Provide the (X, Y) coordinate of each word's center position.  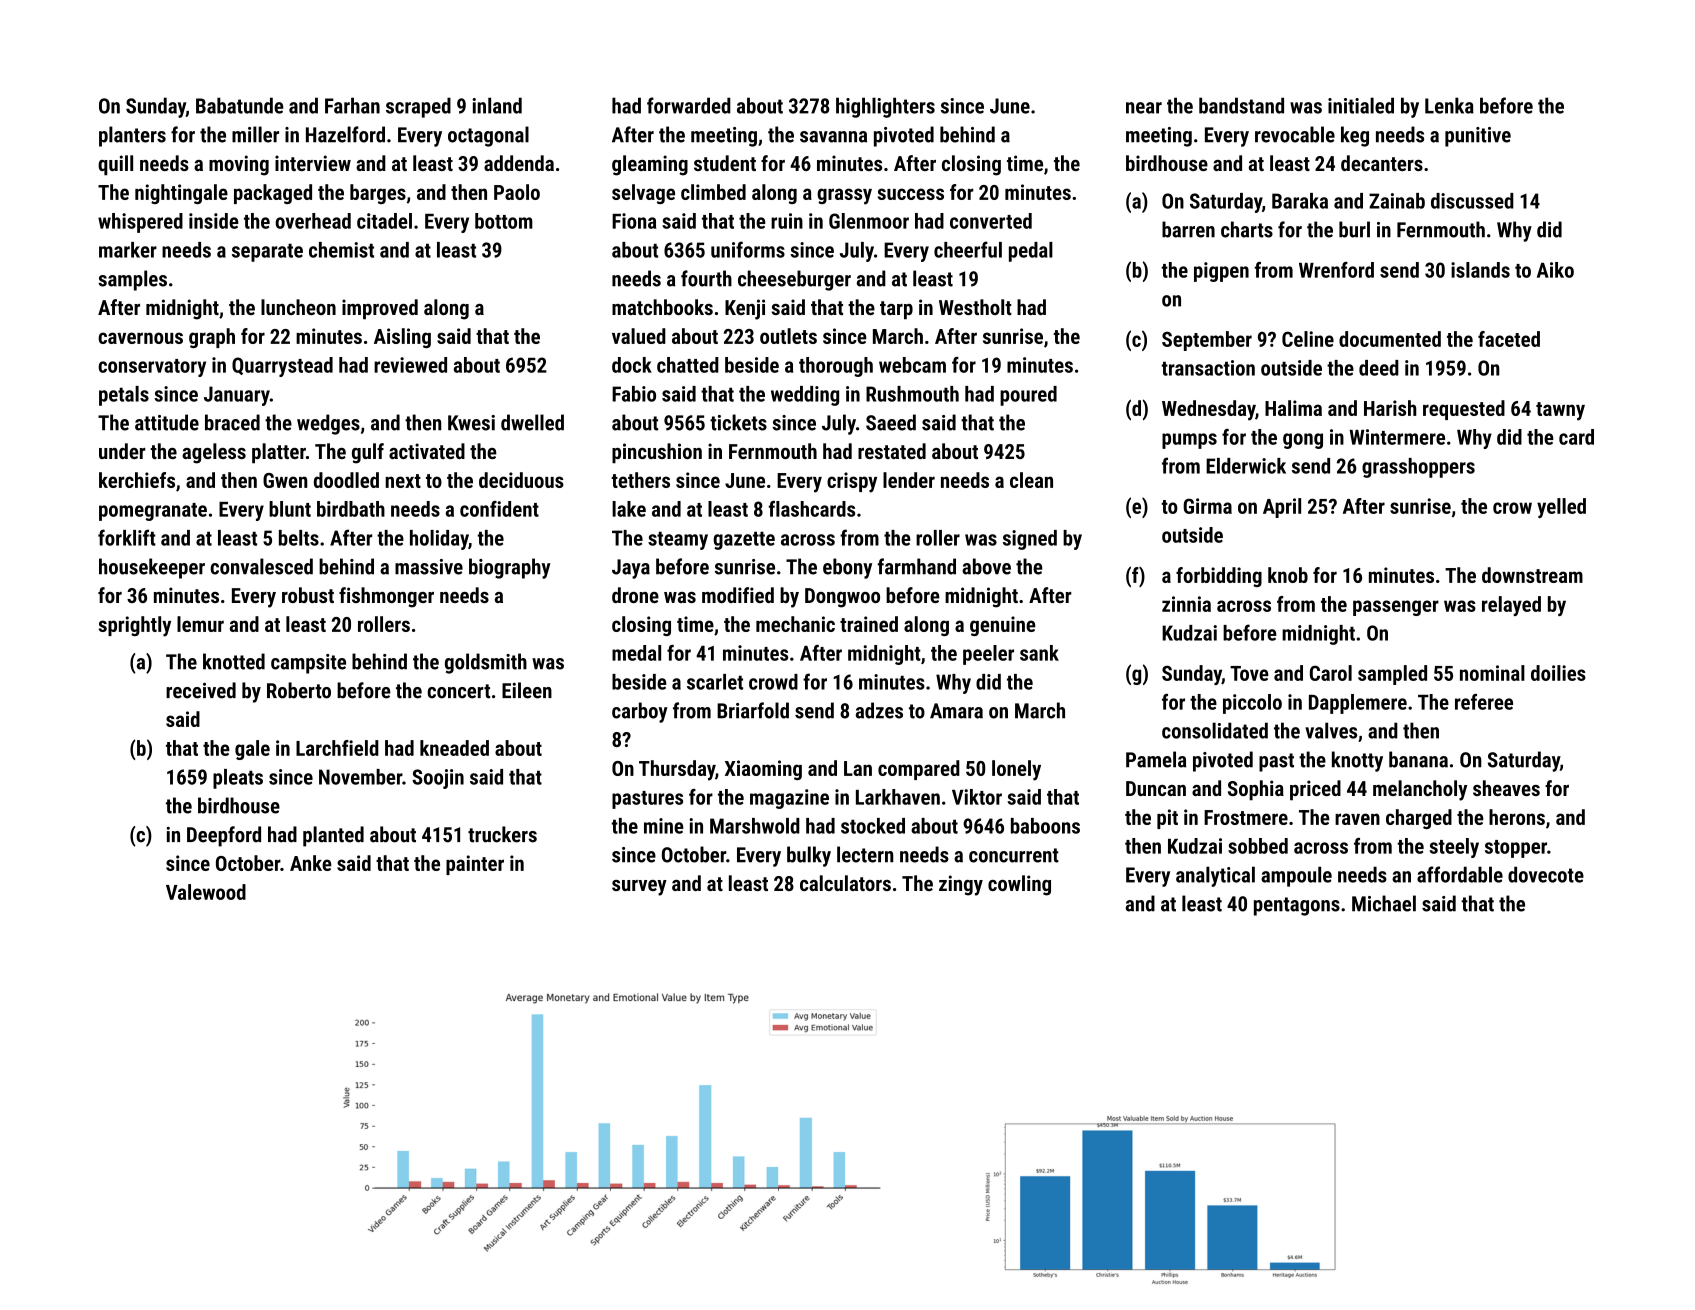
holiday (439, 540)
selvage (643, 194)
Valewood (206, 892)
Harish (1390, 408)
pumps (1189, 441)
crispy (852, 482)
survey (639, 888)
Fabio (634, 394)
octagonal (488, 136)
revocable (1295, 134)
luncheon (298, 307)
